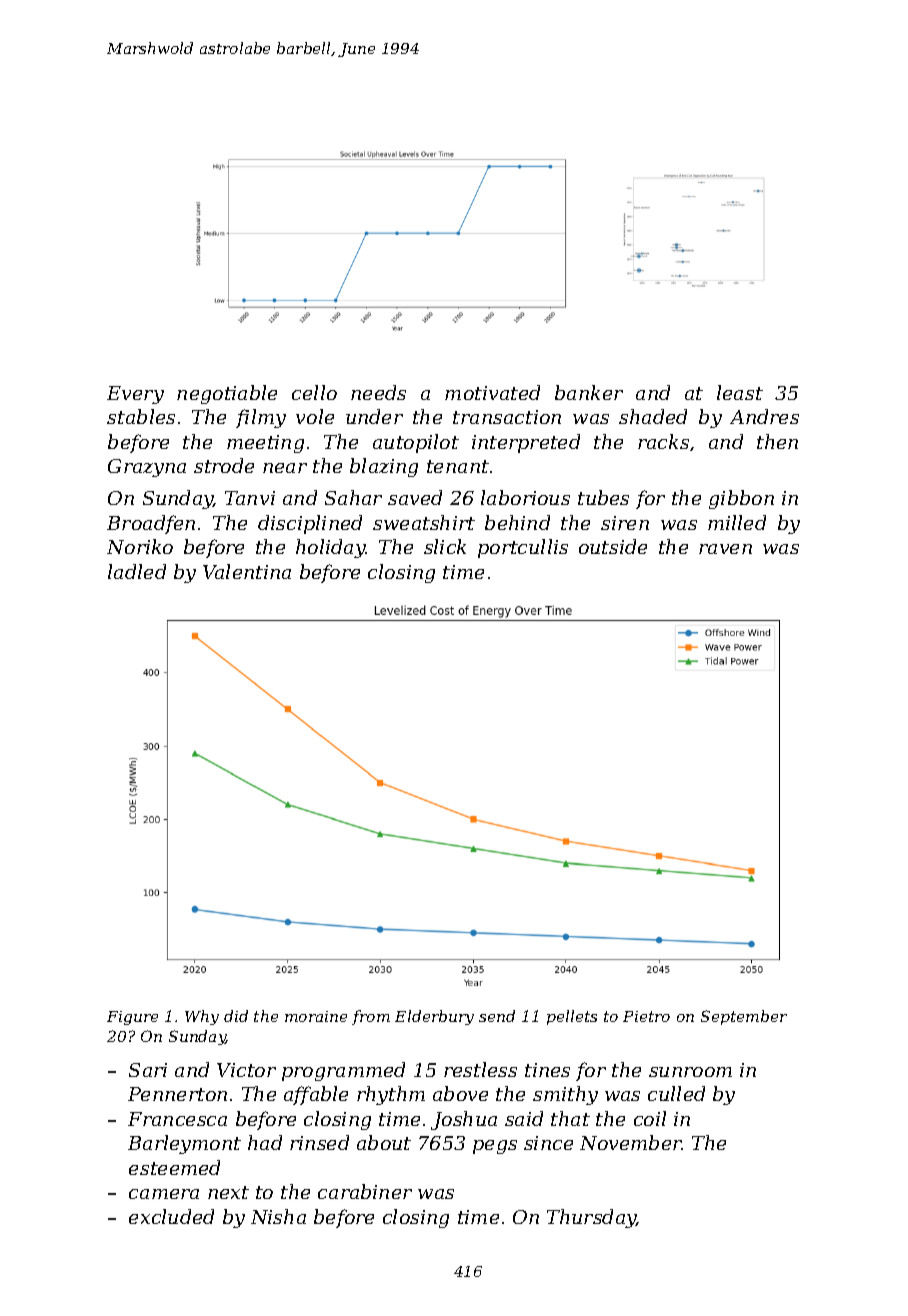  Describe the element at coordinates (374, 416) in the screenshot. I see `under` at that location.
